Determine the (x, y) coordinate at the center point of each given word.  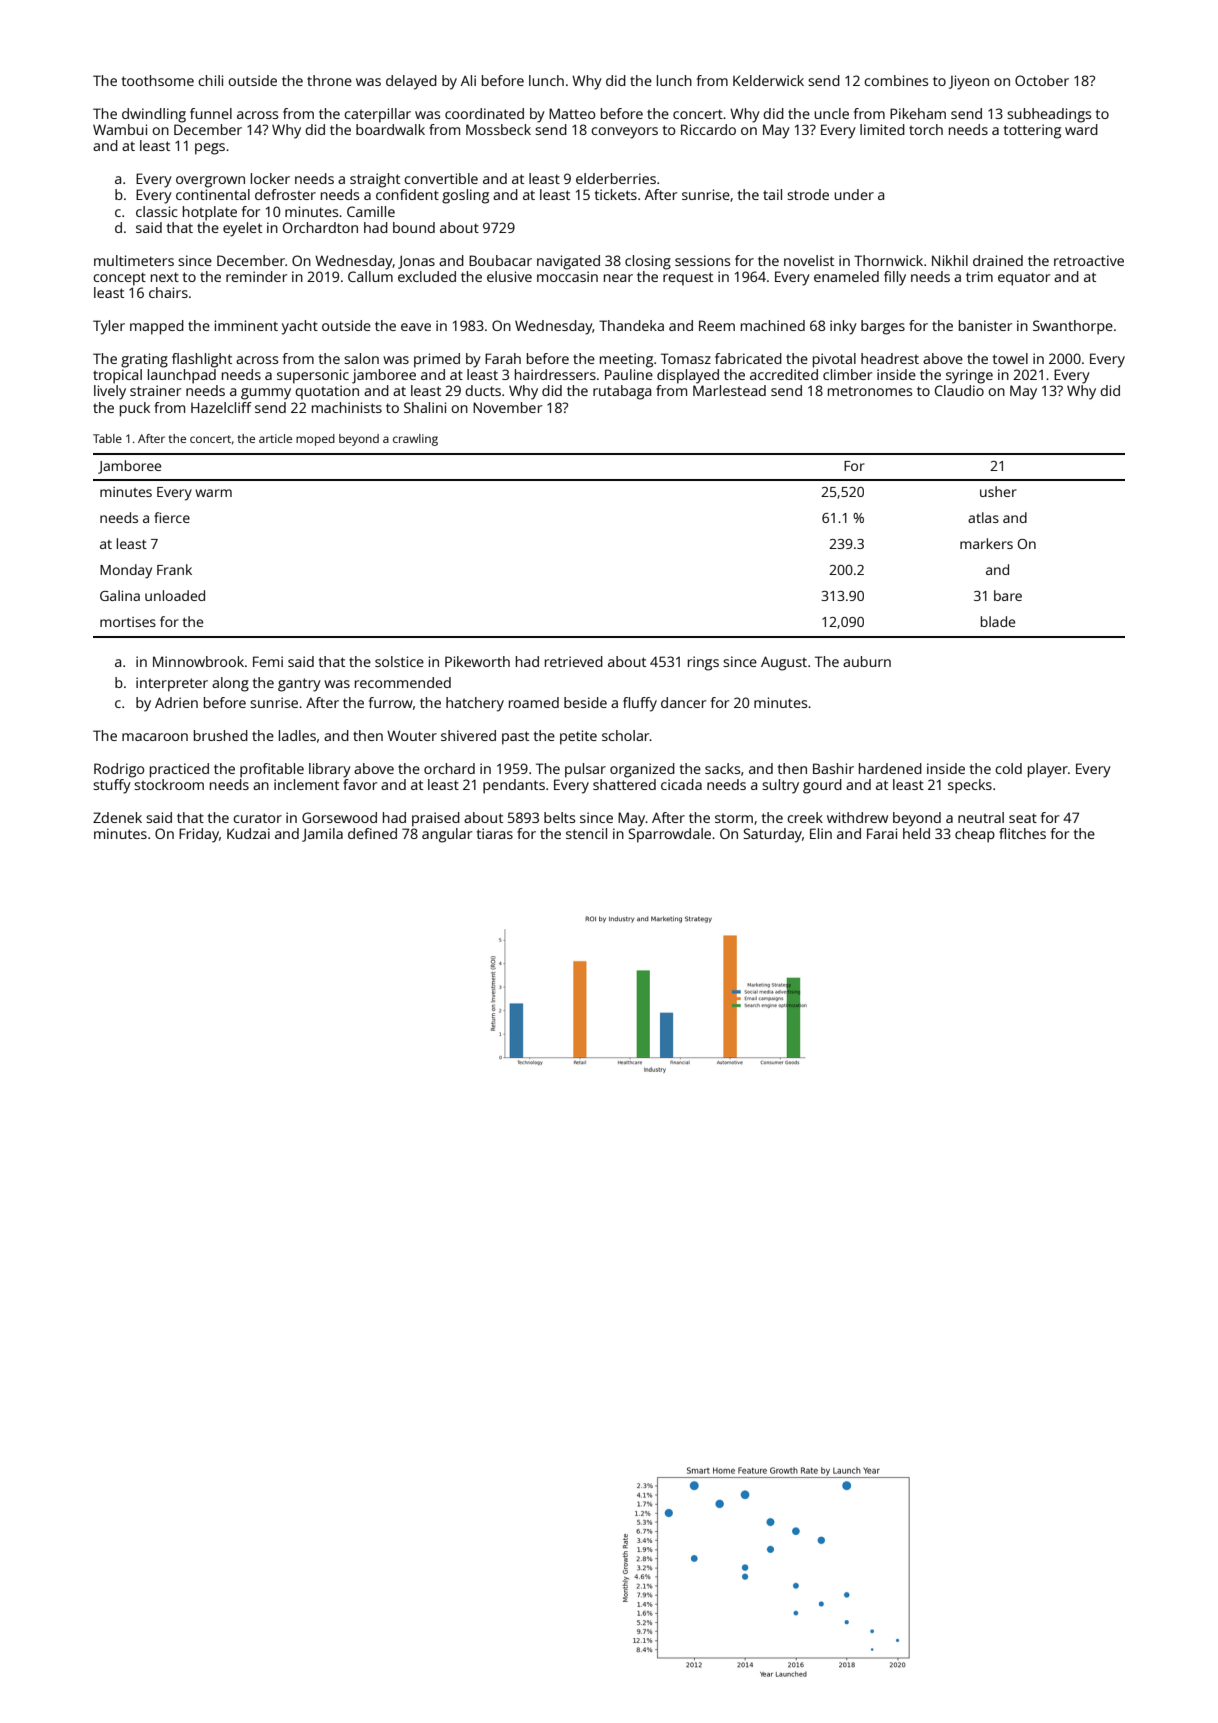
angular (447, 835)
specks (970, 786)
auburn (867, 661)
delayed (411, 82)
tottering (1032, 131)
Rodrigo (119, 770)
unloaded (175, 595)
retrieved (574, 661)
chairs (168, 292)
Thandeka (631, 325)
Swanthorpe (1073, 327)
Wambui (120, 129)
